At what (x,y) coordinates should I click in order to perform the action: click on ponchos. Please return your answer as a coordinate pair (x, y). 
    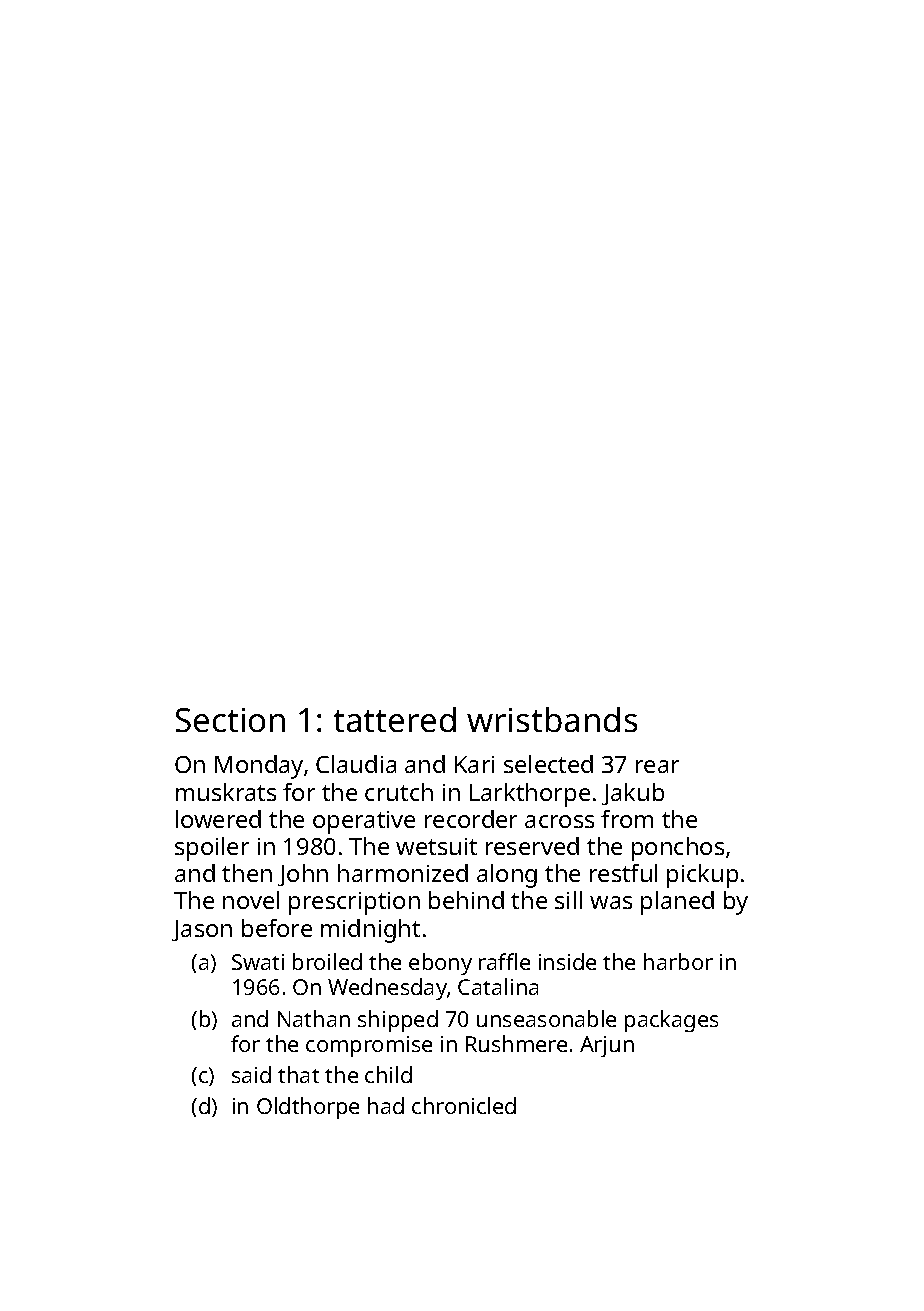
    Looking at the image, I should click on (678, 849).
